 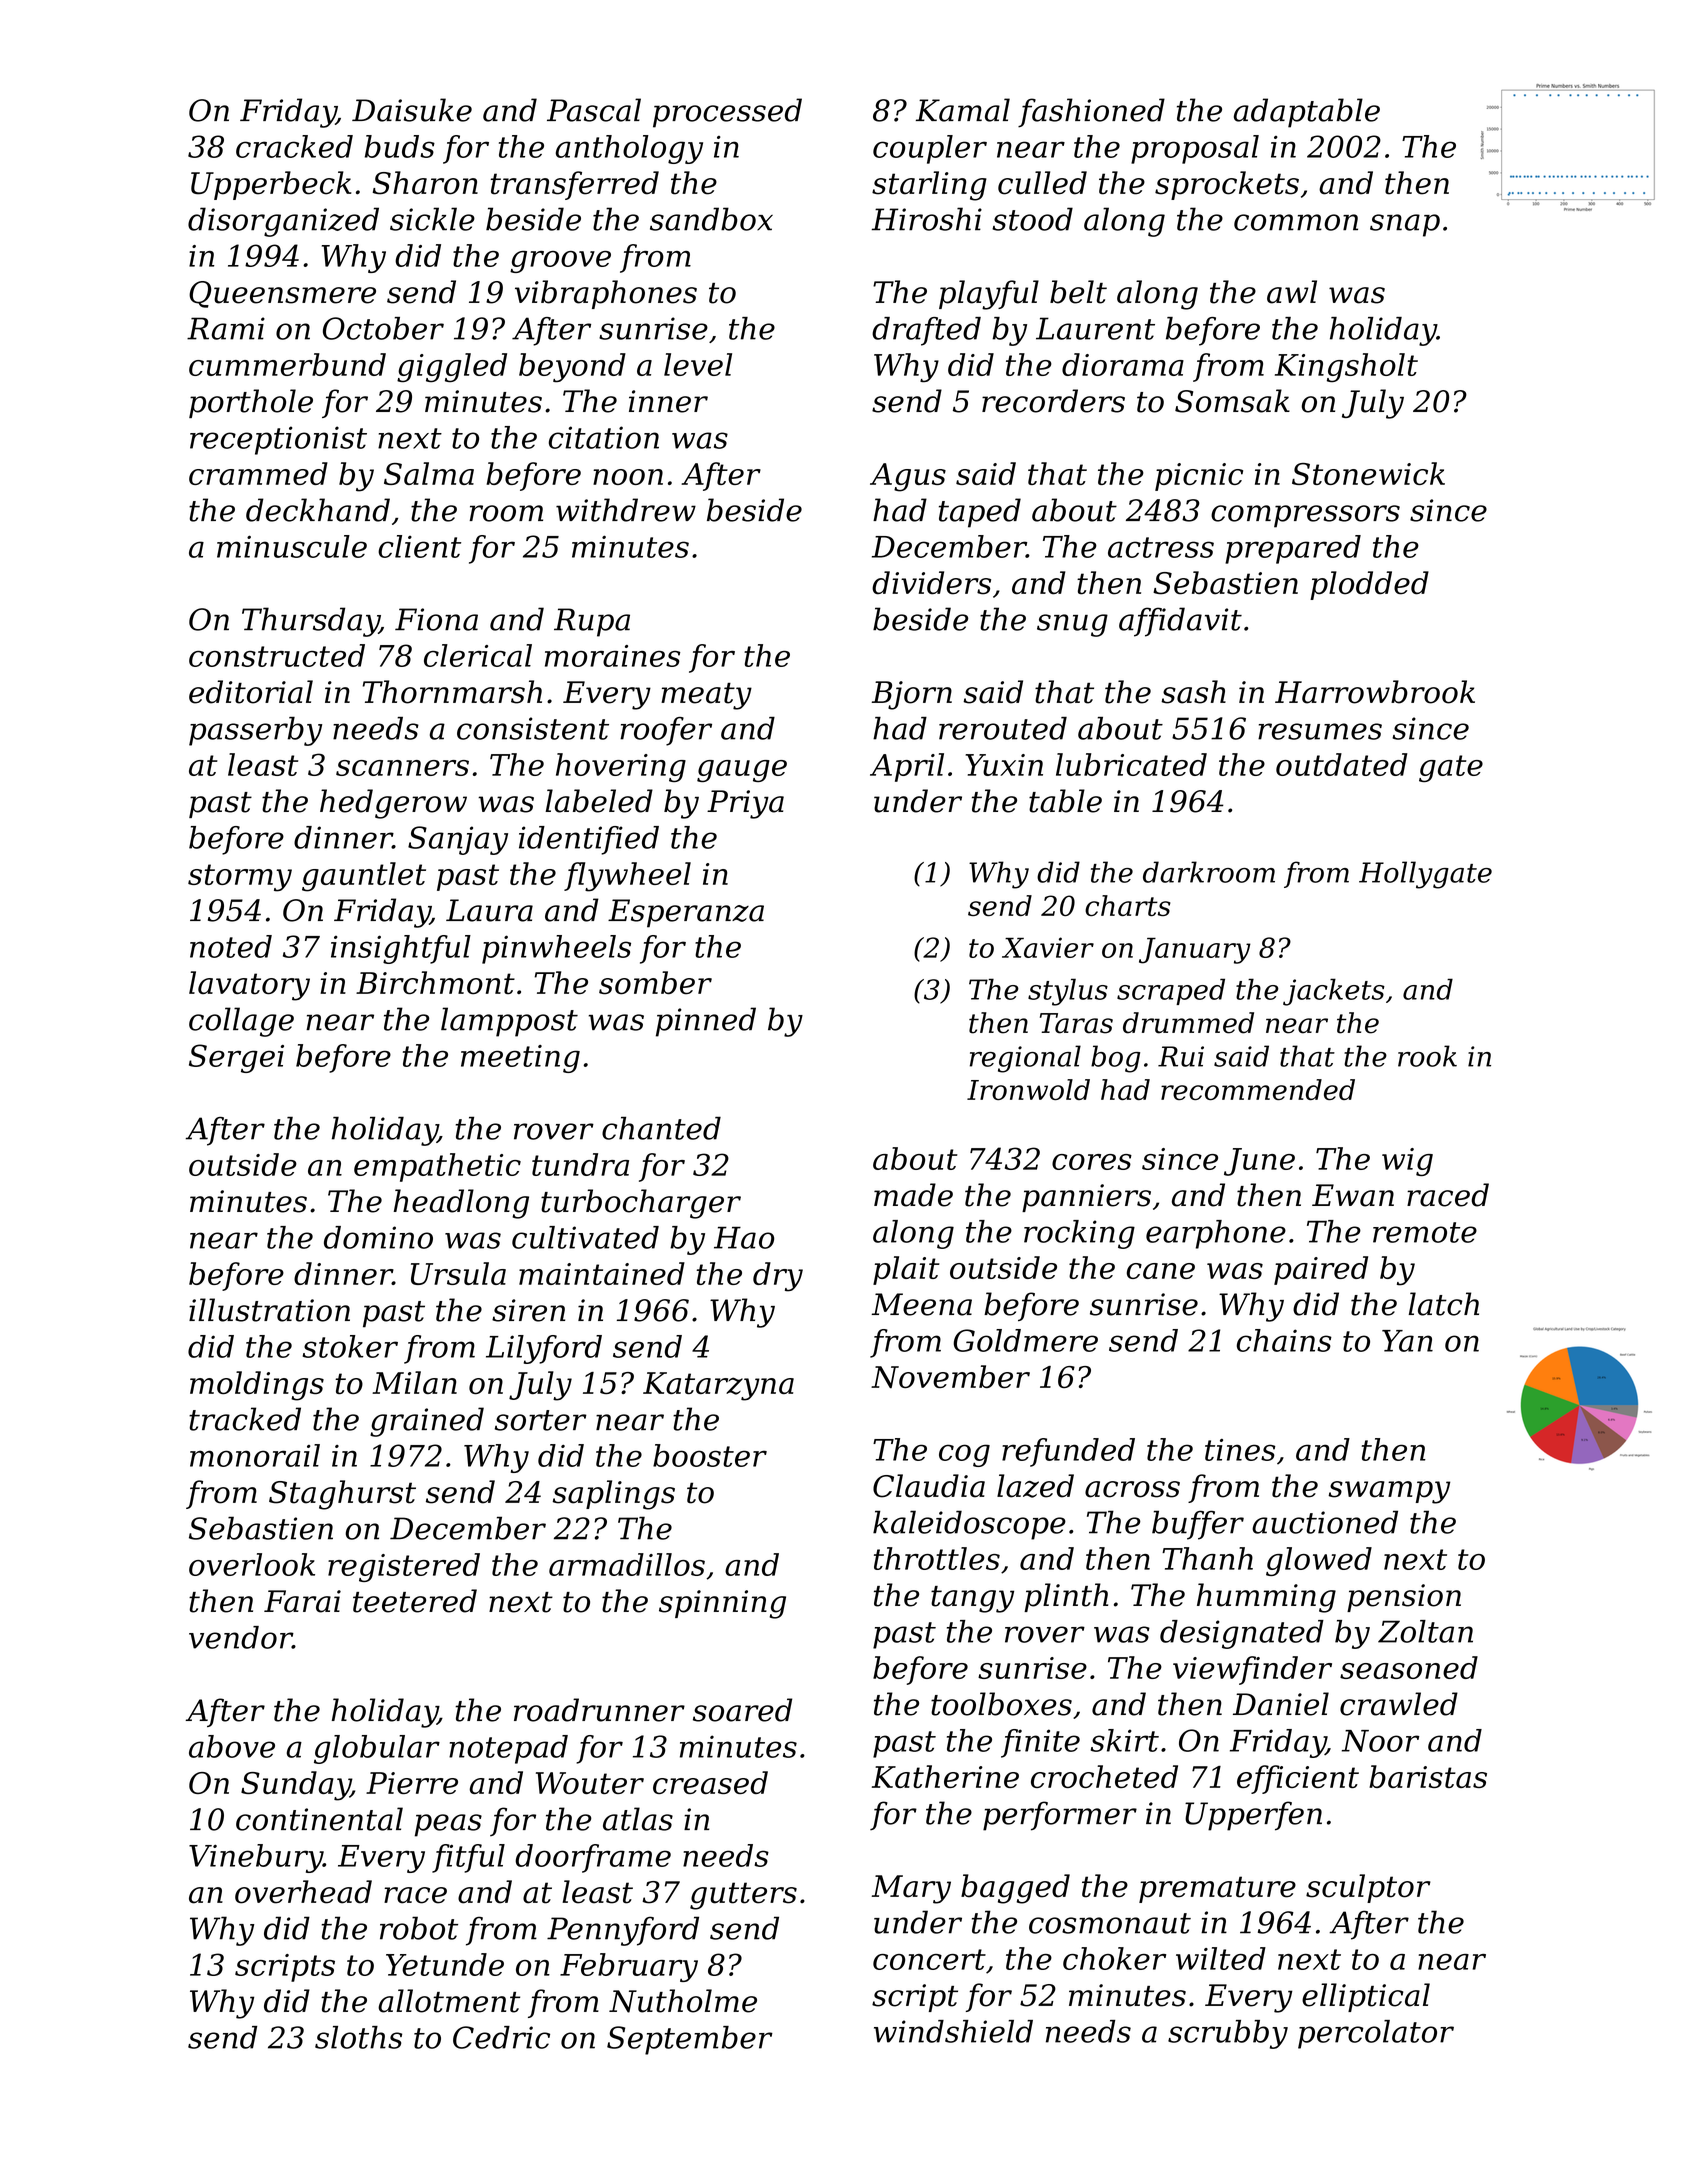 What do you see at coordinates (589, 840) in the document?
I see `identified` at bounding box center [589, 840].
